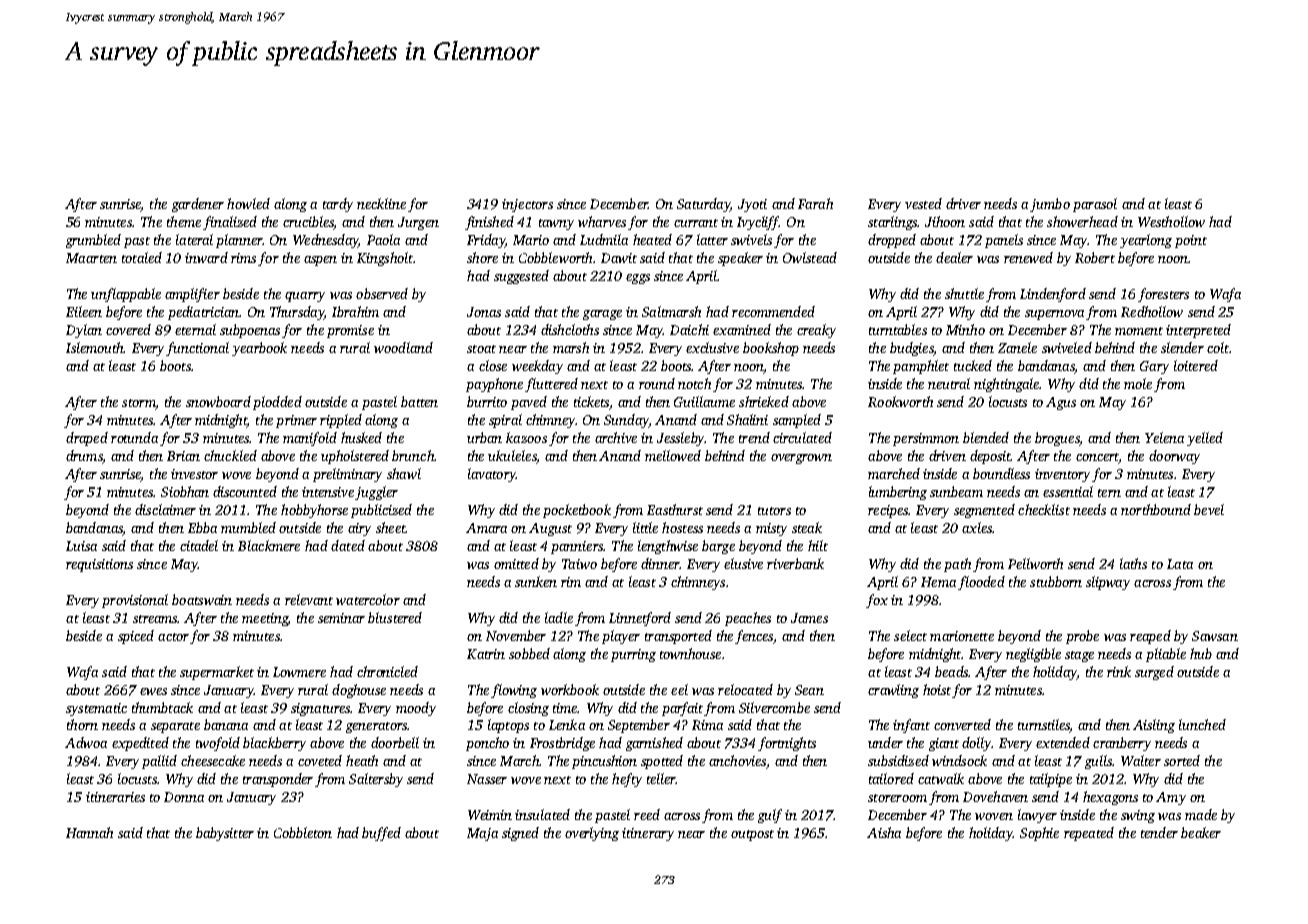 The image size is (1308, 924). What do you see at coordinates (1053, 295) in the screenshot?
I see `Lindenford` at bounding box center [1053, 295].
